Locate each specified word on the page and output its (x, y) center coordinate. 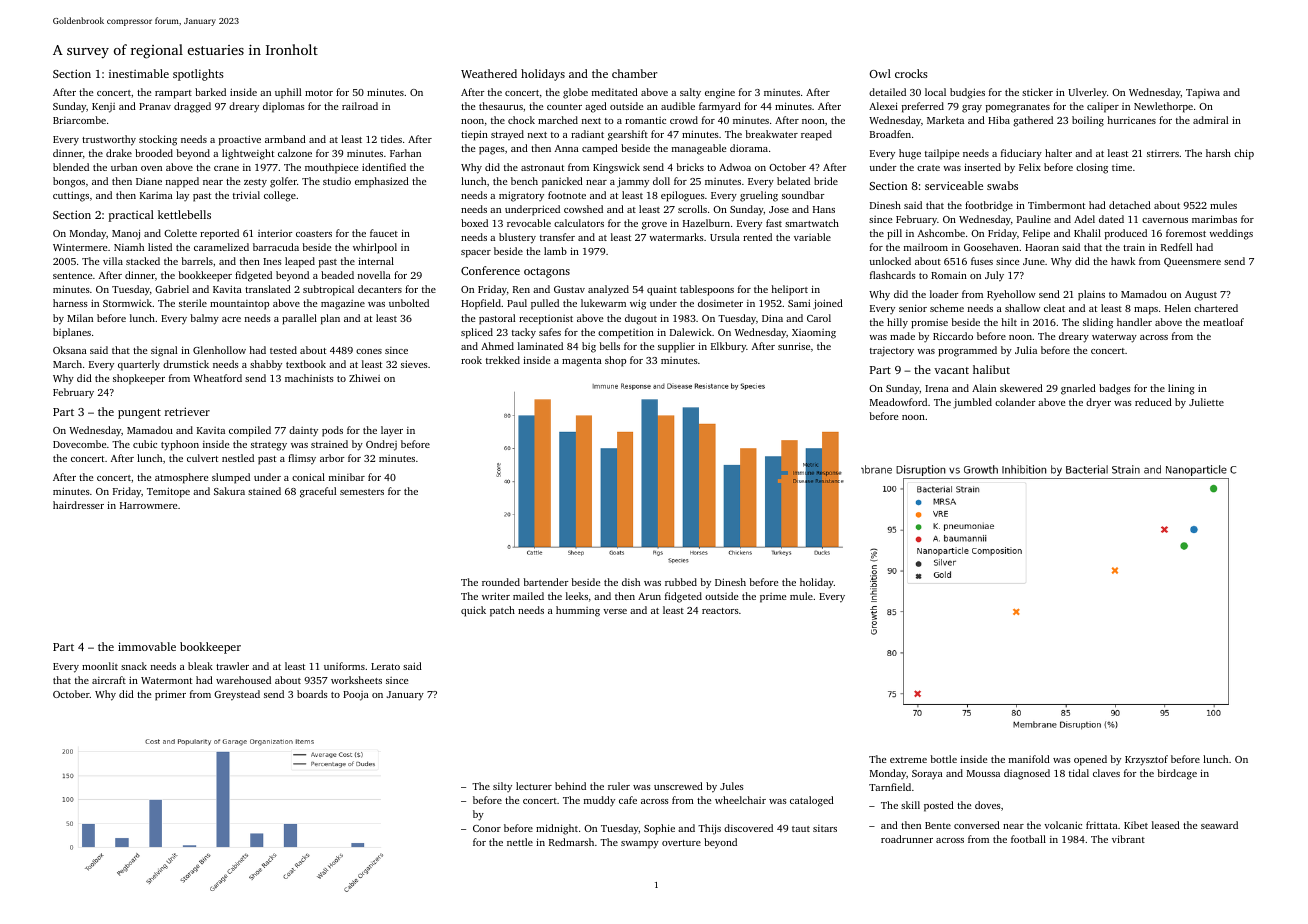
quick (473, 611)
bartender (546, 582)
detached (1130, 205)
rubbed (681, 582)
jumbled (972, 403)
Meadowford (898, 402)
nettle (520, 842)
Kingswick (616, 168)
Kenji (103, 108)
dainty (303, 431)
